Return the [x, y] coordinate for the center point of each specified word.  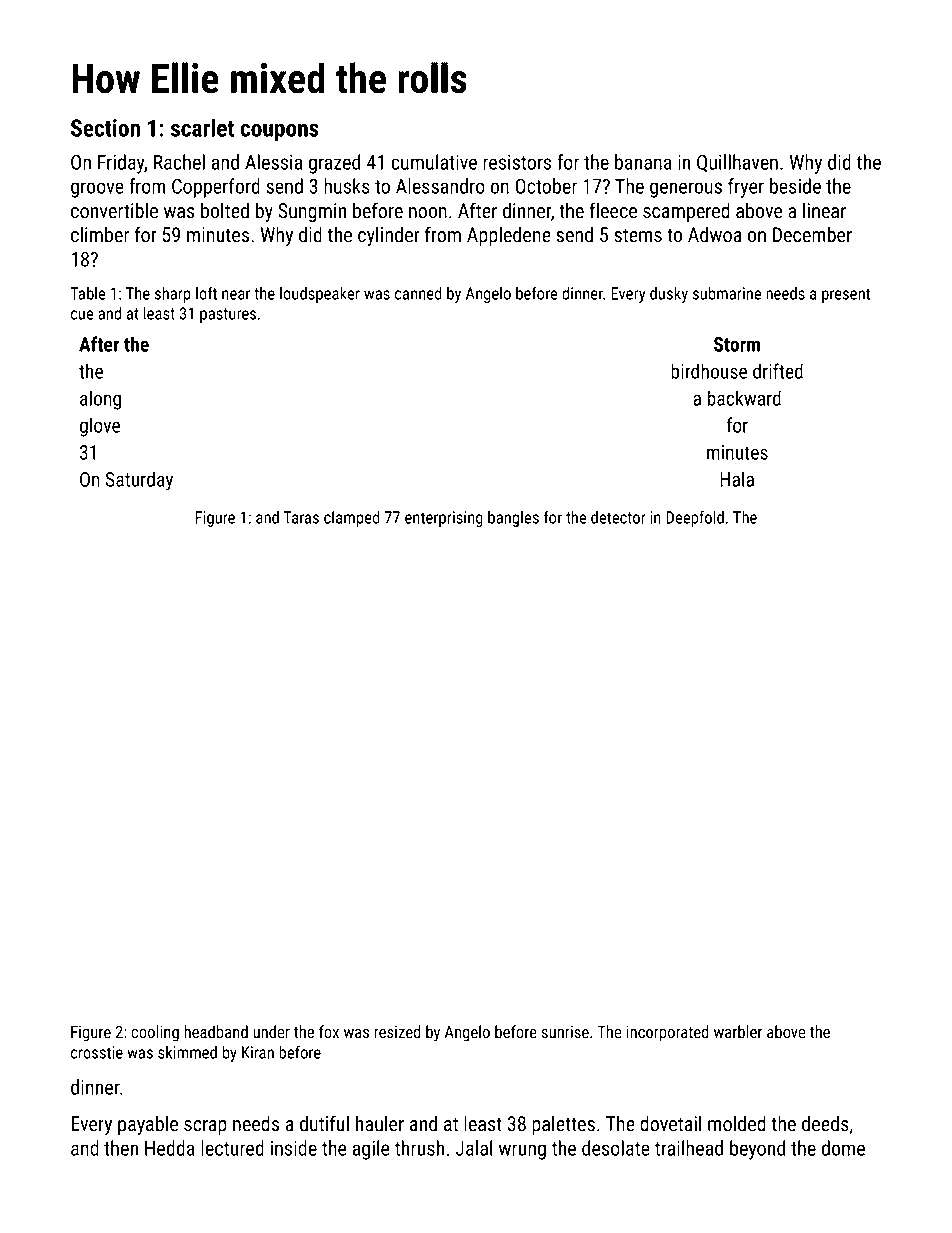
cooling [155, 1033]
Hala [737, 479]
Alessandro [440, 186]
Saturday [139, 481]
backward [744, 398]
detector [618, 517]
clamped [352, 519]
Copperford [216, 188]
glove [100, 427]
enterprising [444, 519]
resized [397, 1032]
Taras [301, 517]
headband [216, 1031]
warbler [738, 1031]
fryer [746, 188]
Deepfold [695, 518]
